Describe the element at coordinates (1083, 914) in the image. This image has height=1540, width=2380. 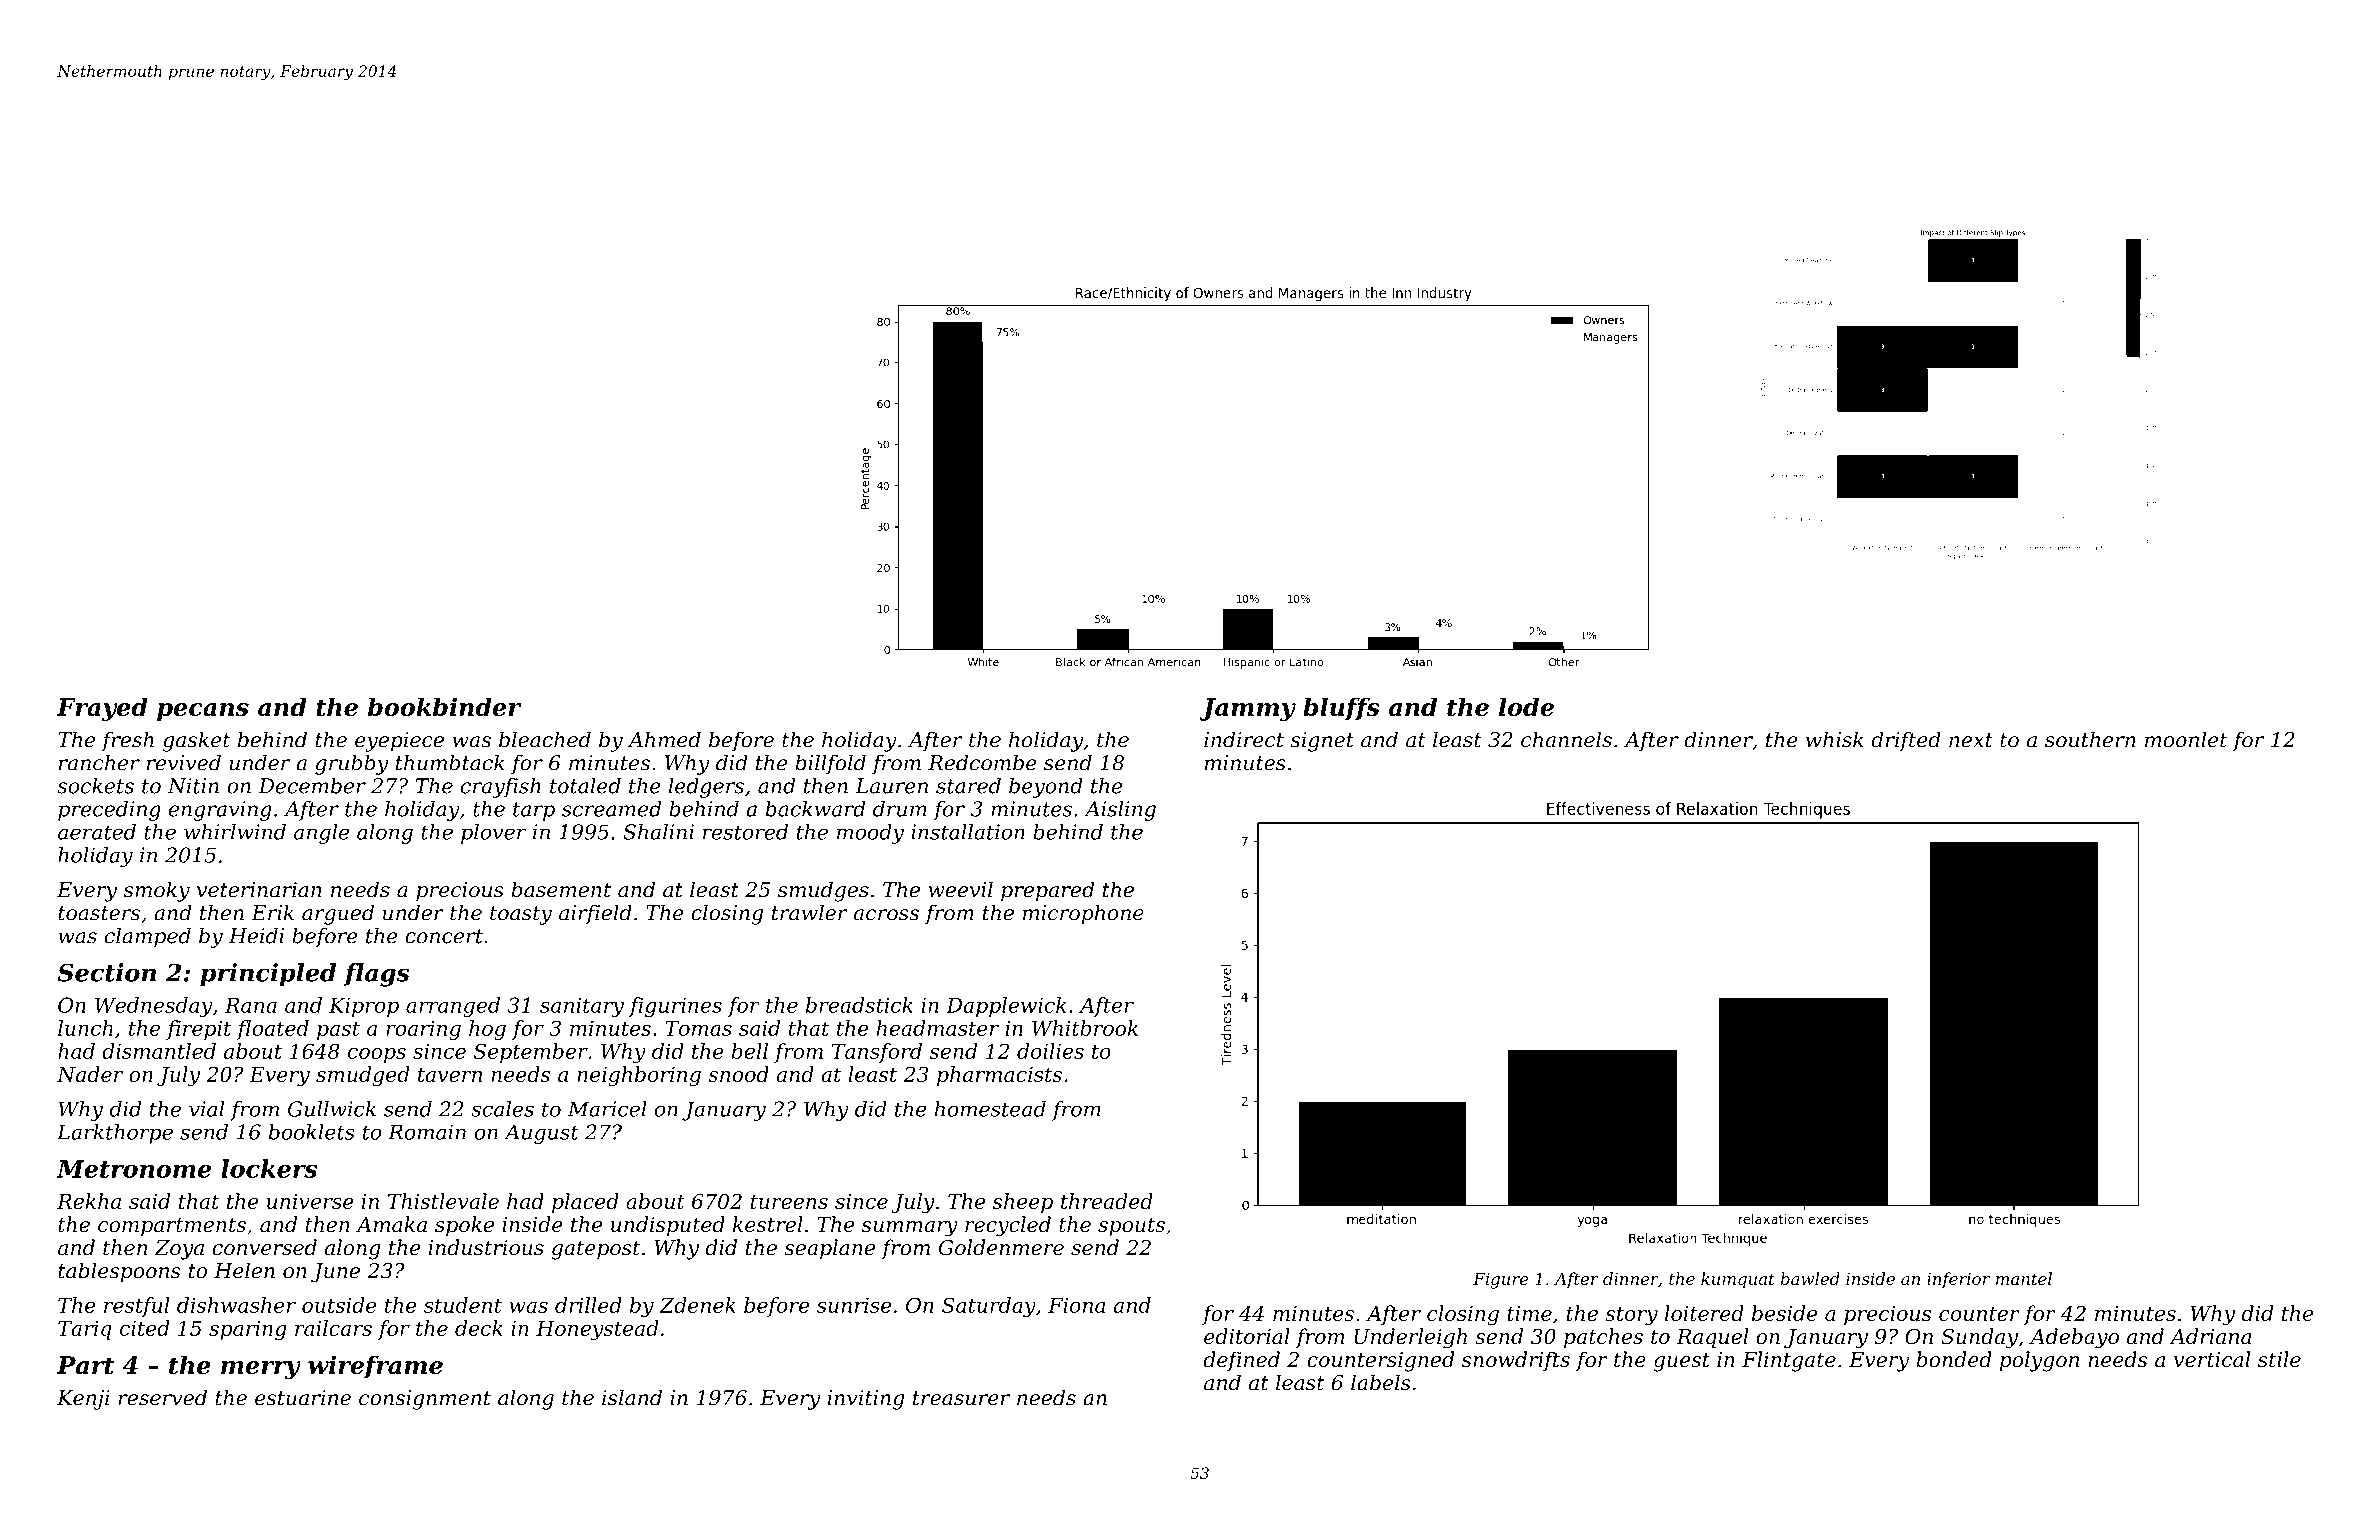
I see `microphone` at that location.
